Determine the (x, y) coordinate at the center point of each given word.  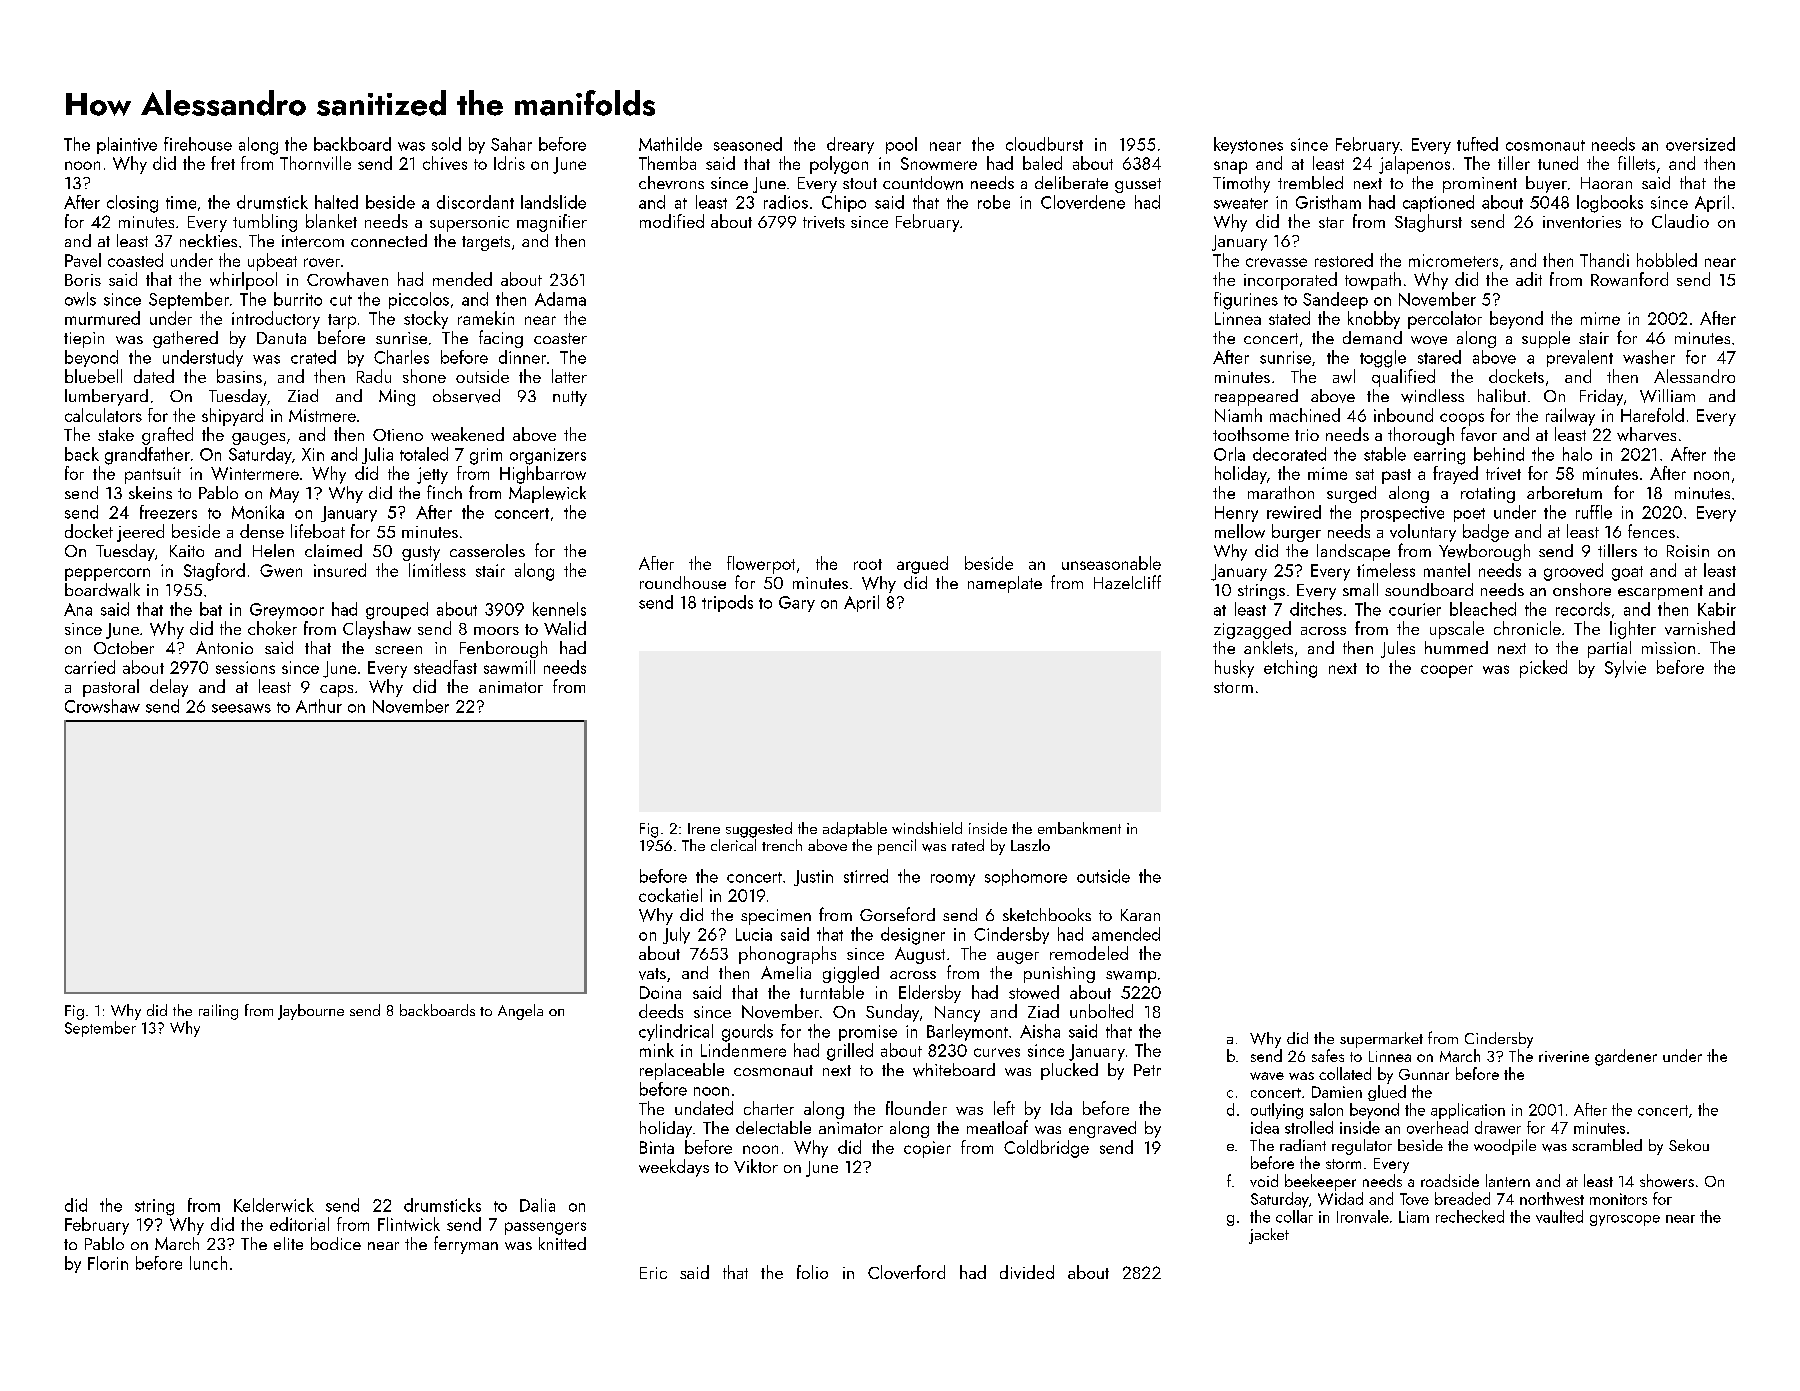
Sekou (1689, 1145)
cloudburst (1044, 144)
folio (812, 1272)
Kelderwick (274, 1205)
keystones (1248, 145)
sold (446, 144)
